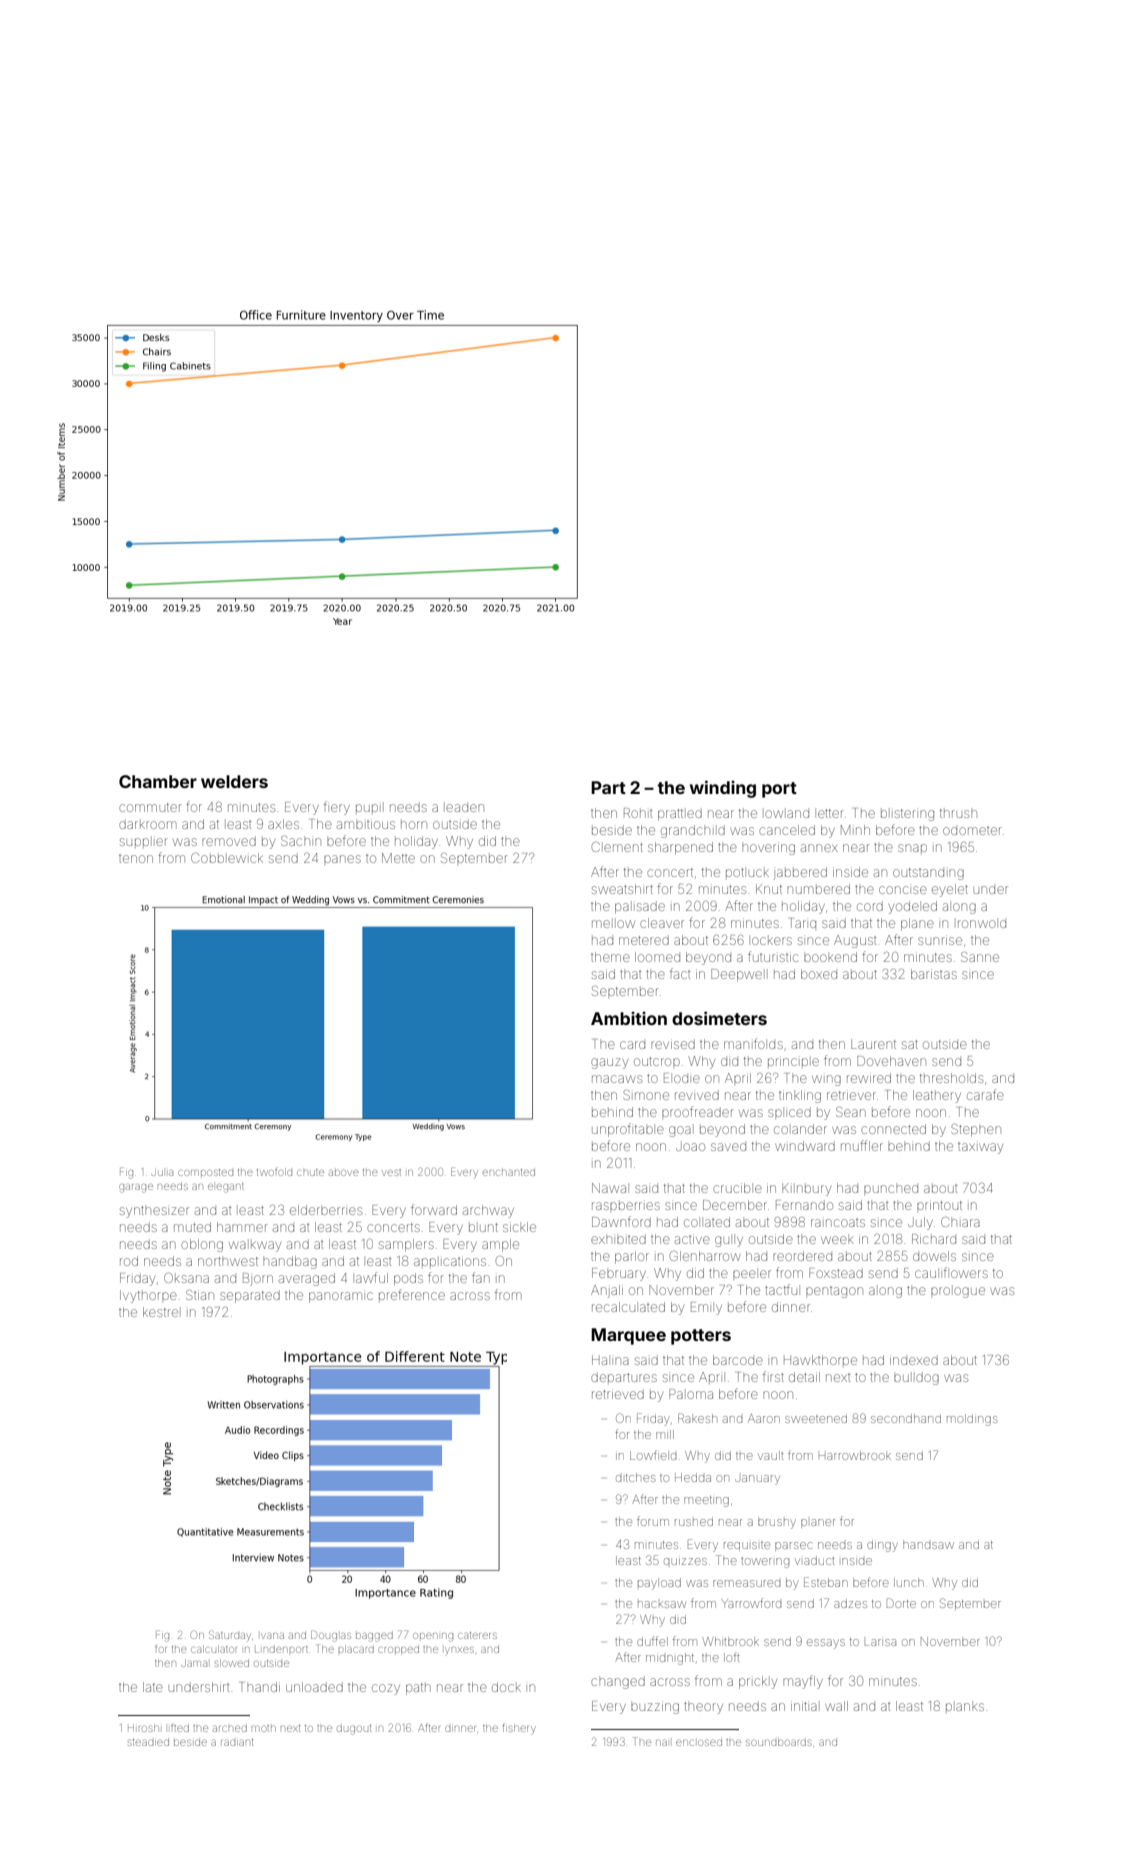 The height and width of the screenshot is (1870, 1135). Describe the element at coordinates (773, 1376) in the screenshot. I see `first` at that location.
